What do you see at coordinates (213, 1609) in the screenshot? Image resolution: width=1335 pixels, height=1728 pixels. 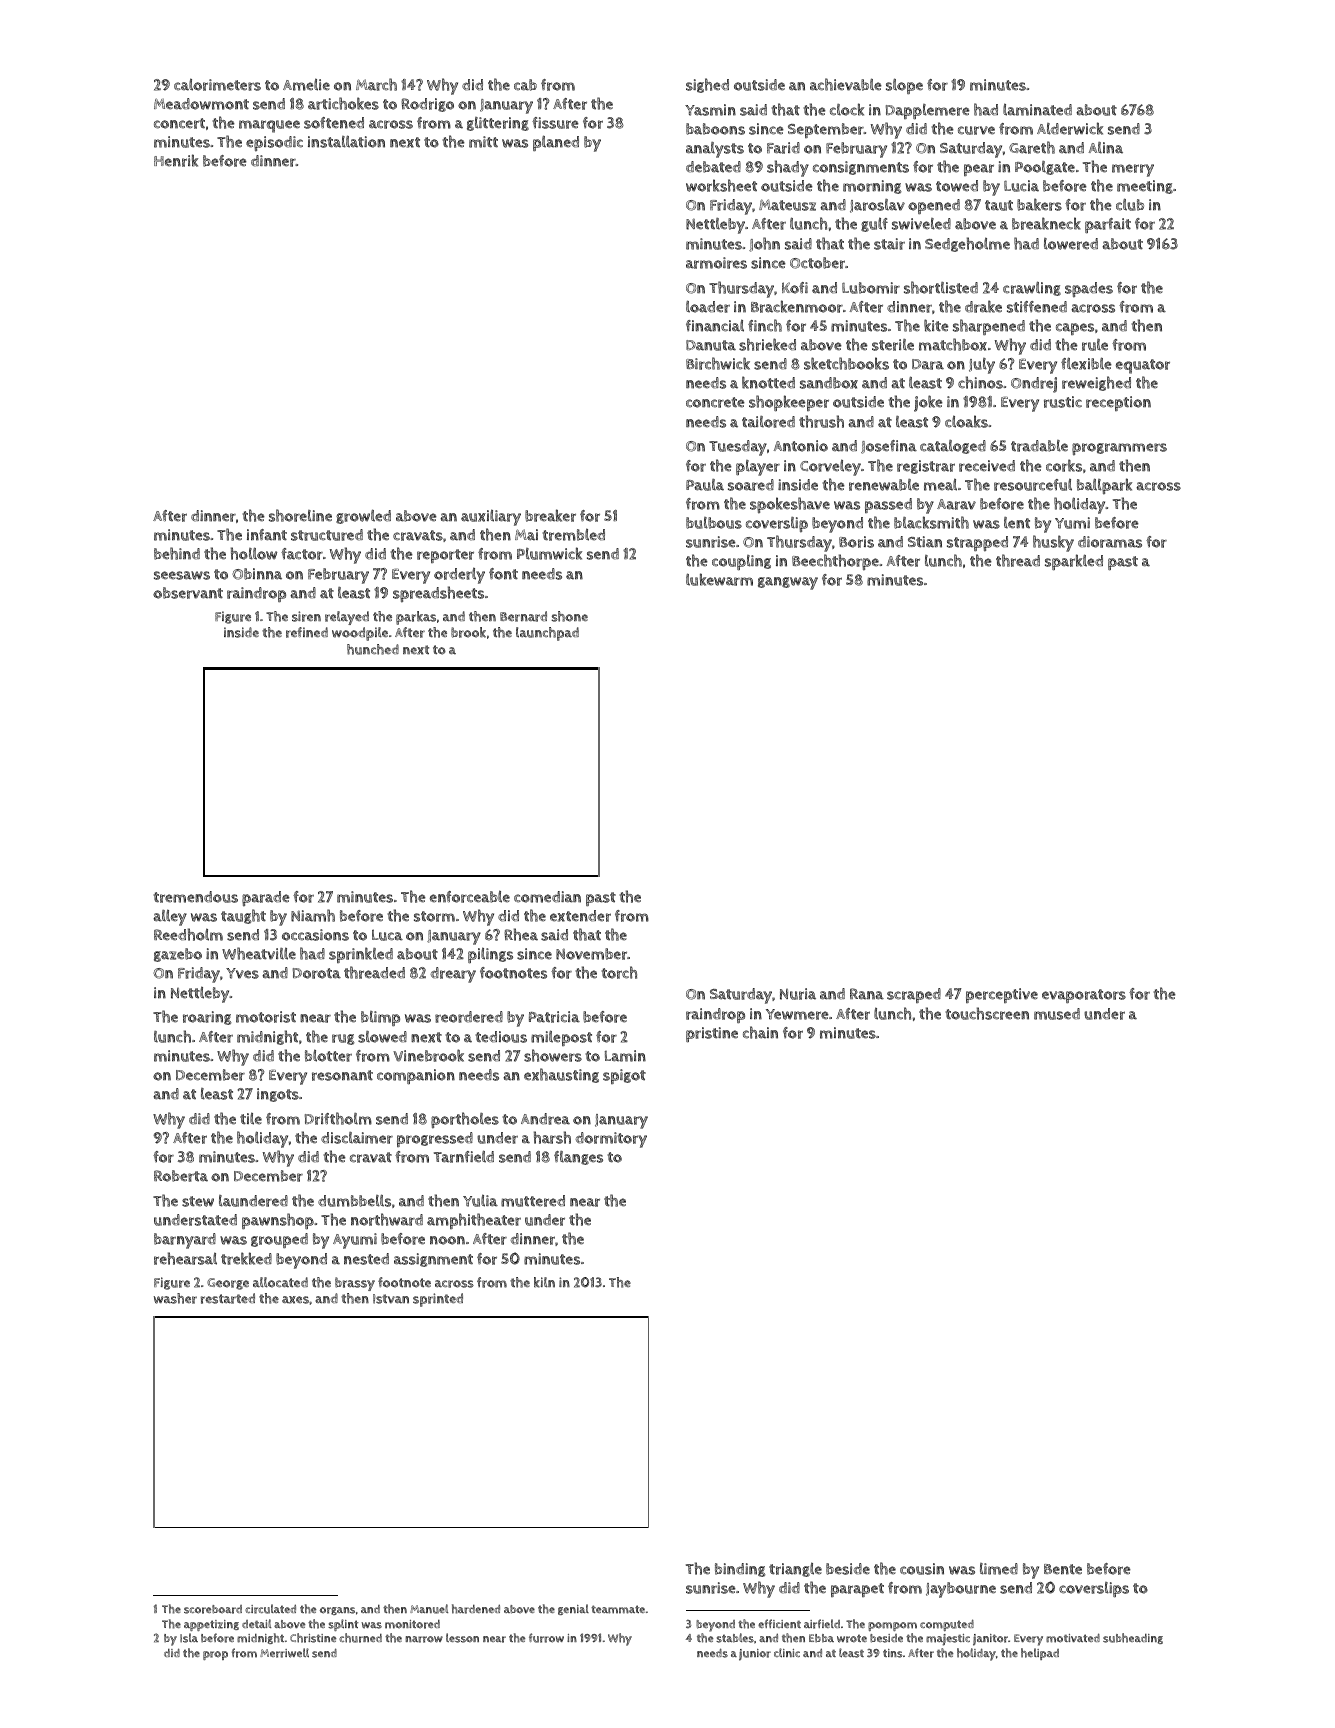 I see `scoreboard` at bounding box center [213, 1609].
